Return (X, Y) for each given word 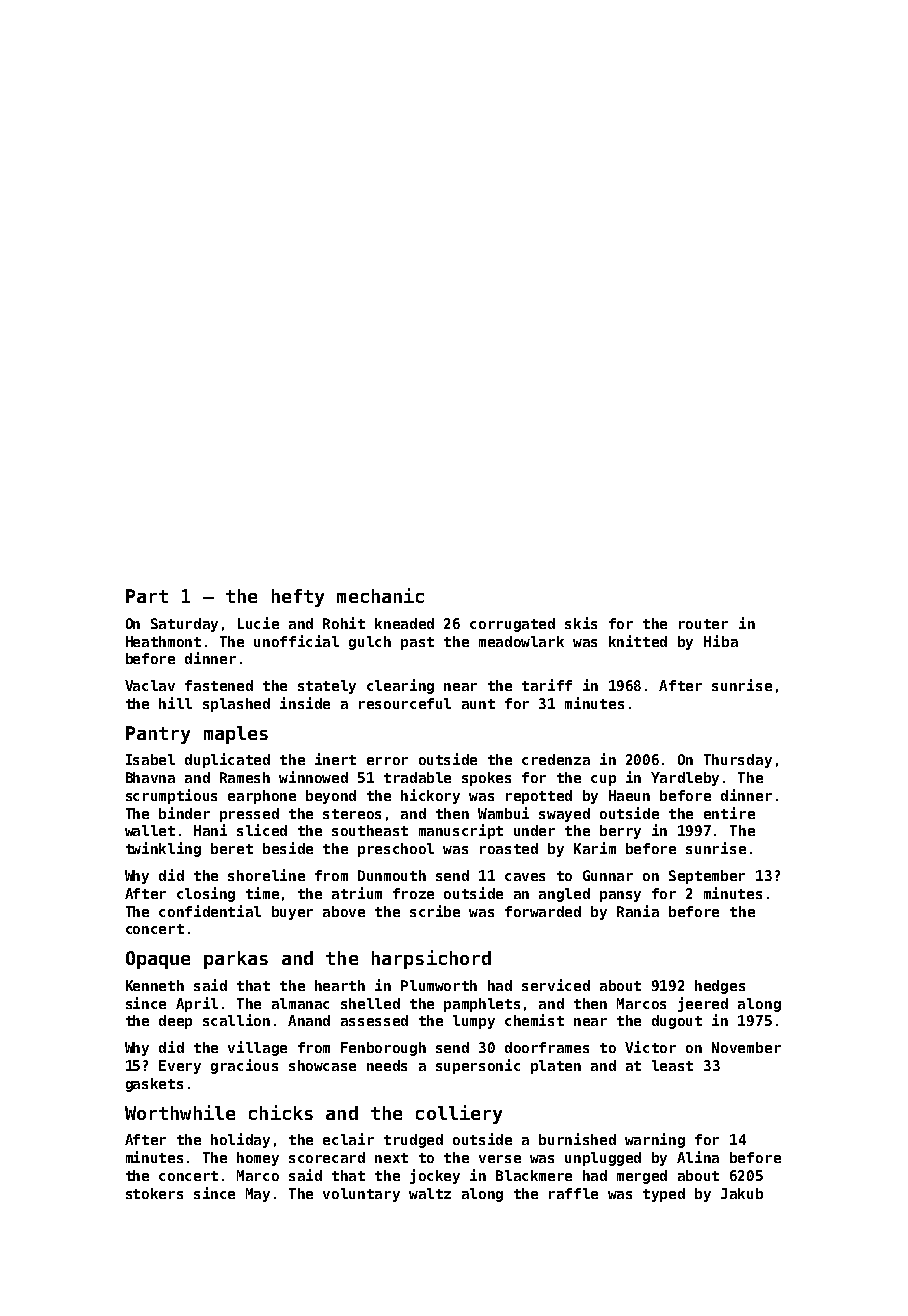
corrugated (512, 625)
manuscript (461, 831)
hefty (298, 598)
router (703, 624)
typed (664, 1195)
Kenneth (155, 985)
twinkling (163, 849)
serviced (556, 985)
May (258, 1195)
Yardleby (685, 779)
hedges (720, 987)
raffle (573, 1193)
